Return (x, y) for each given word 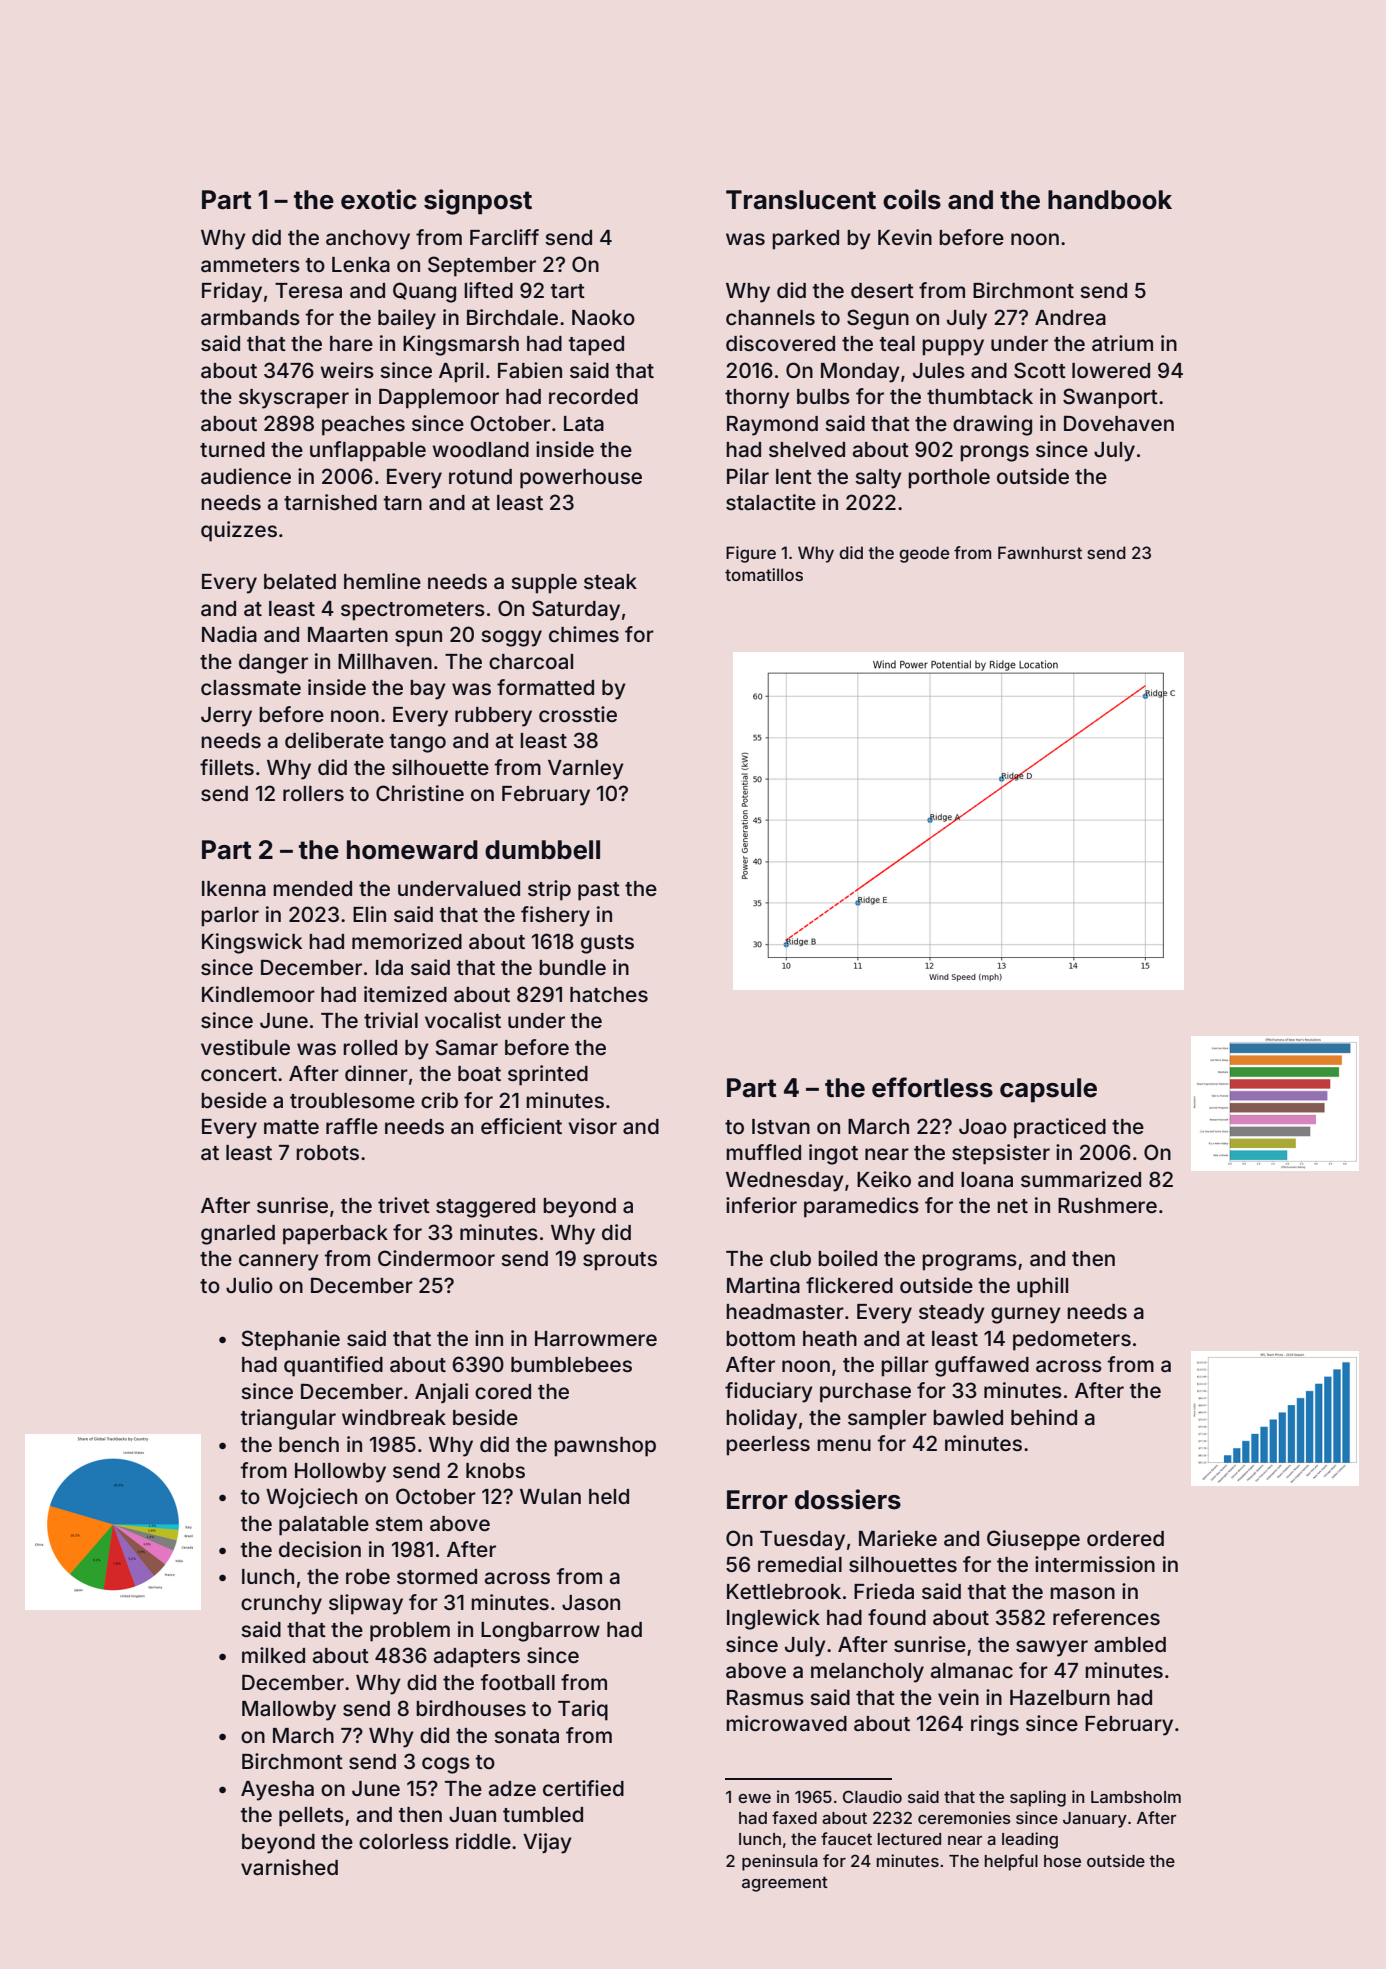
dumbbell (542, 850)
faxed (794, 1817)
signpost (478, 202)
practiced (1060, 1128)
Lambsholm (1136, 1797)
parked (805, 240)
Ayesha (277, 1791)
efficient (521, 1126)
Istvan (781, 1127)
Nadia (229, 634)
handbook (1110, 200)
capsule (1048, 1090)
